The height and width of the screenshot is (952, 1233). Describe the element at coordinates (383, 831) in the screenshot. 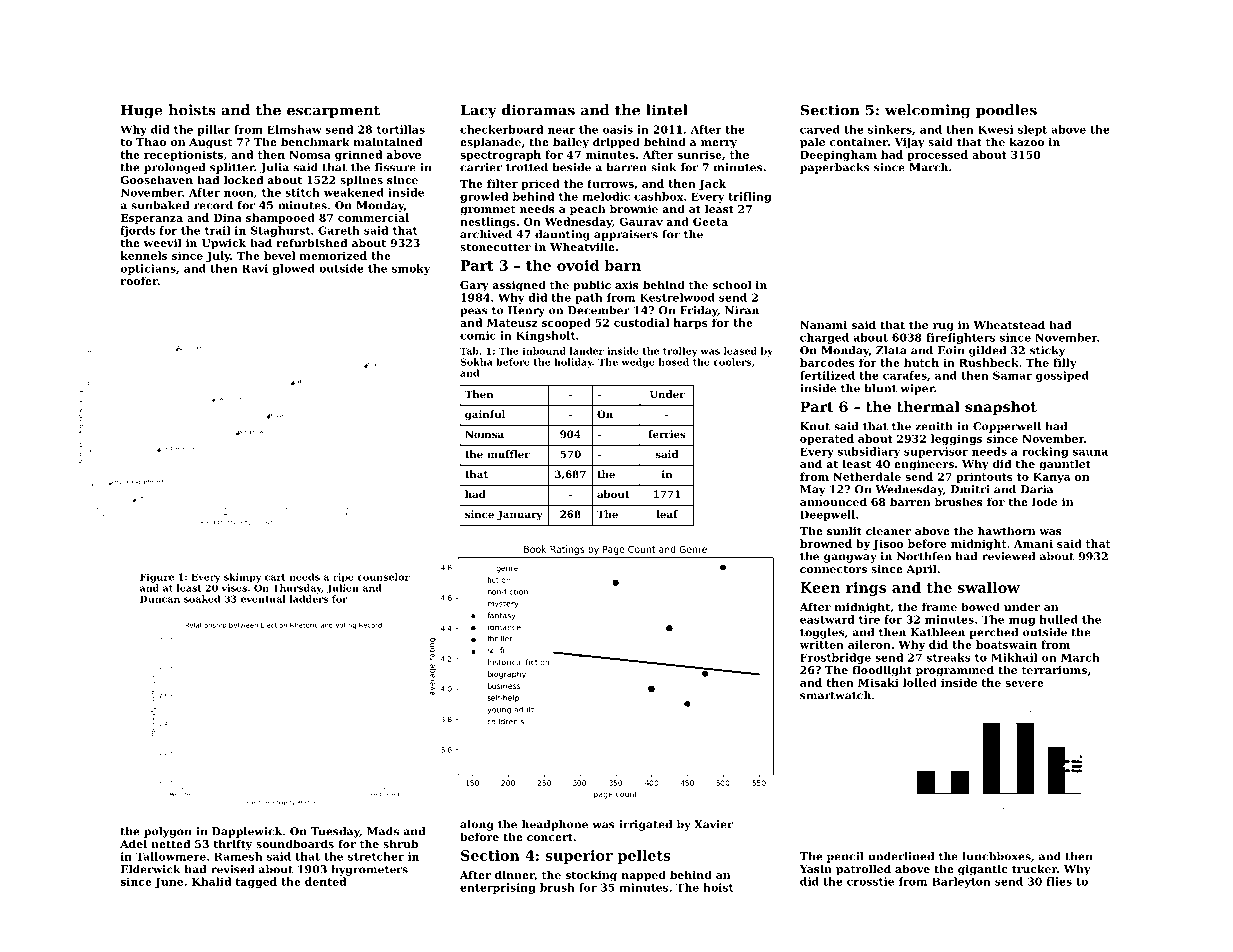

I see `Mads` at that location.
